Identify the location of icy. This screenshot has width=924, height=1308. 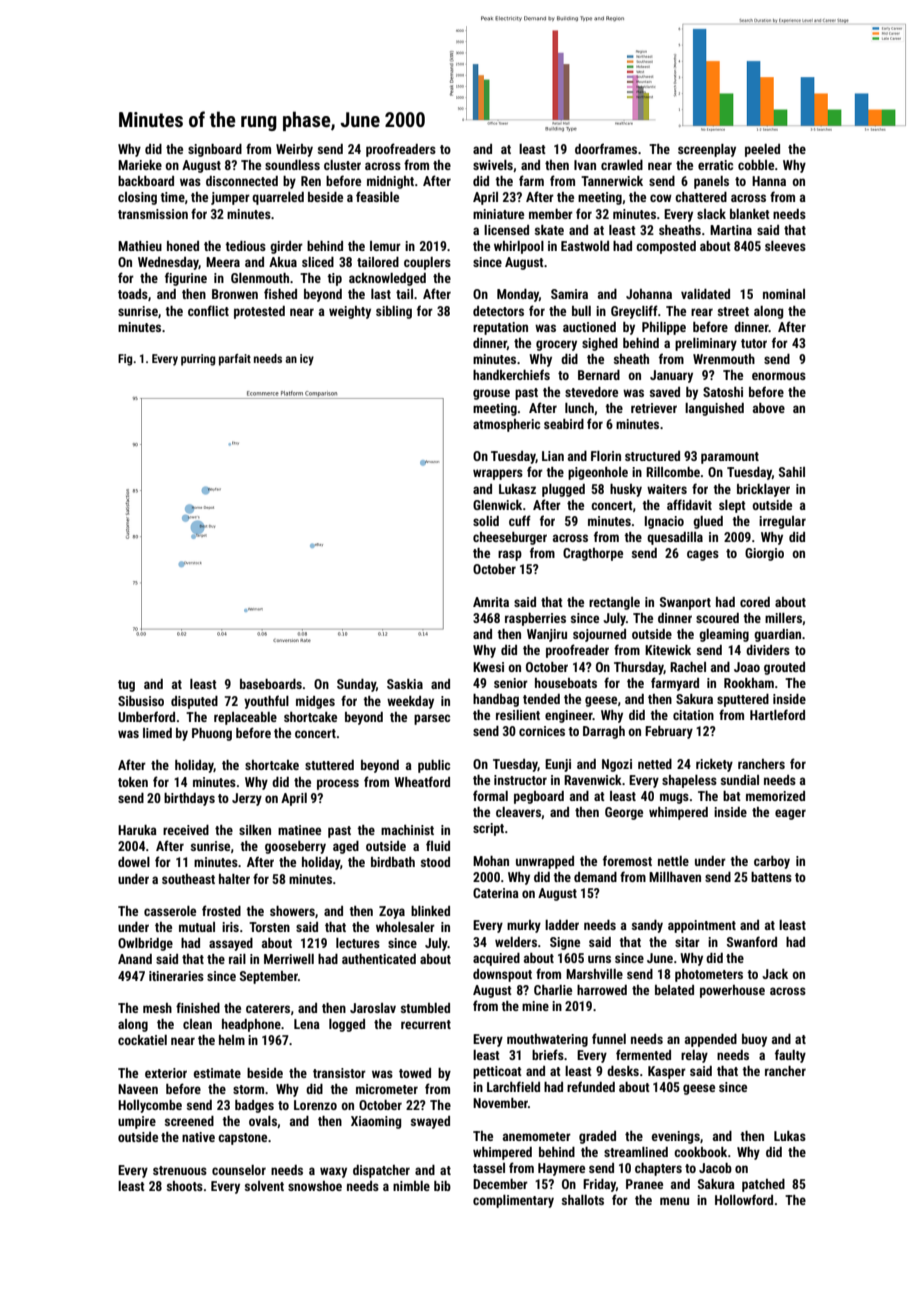
(307, 360).
